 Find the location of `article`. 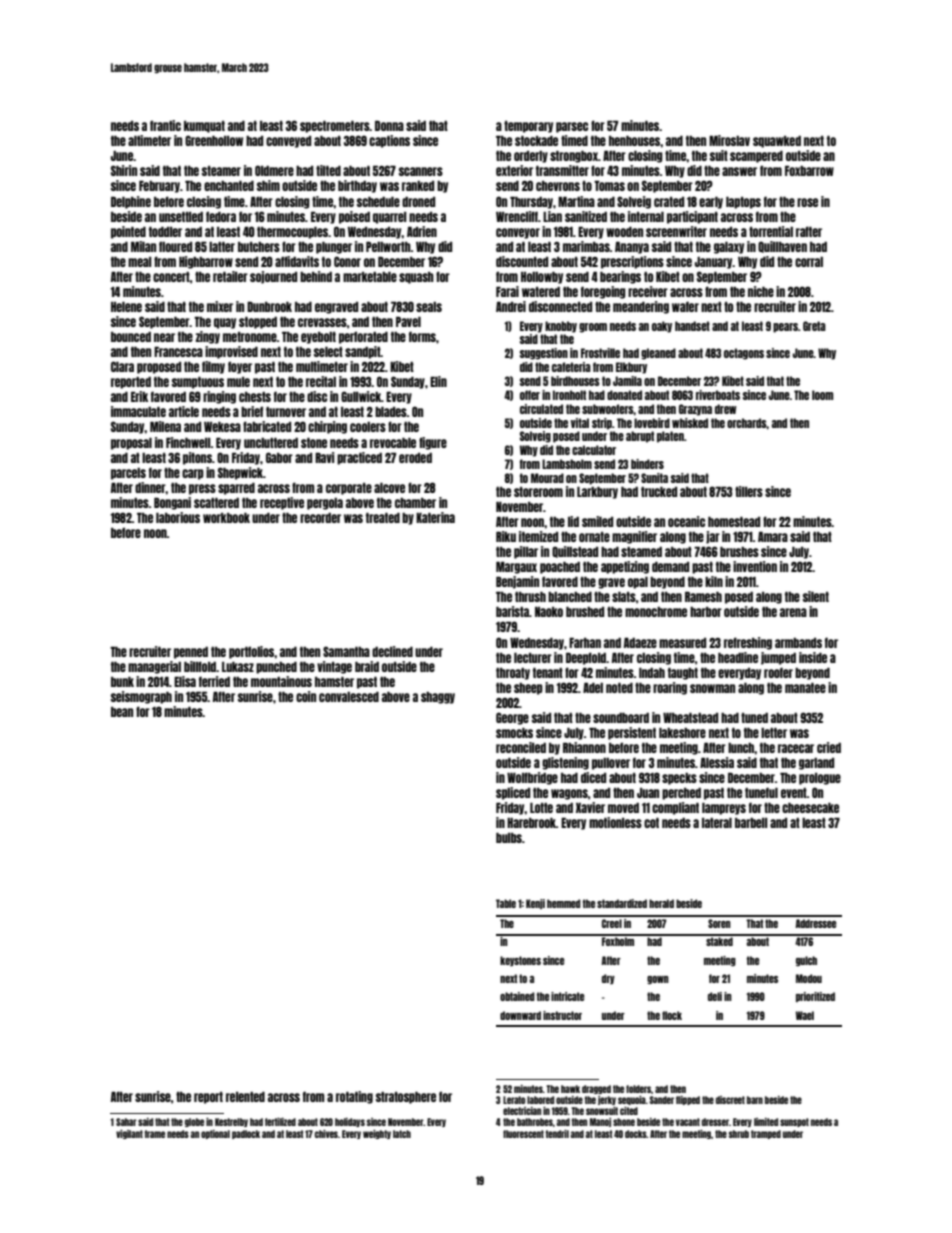

article is located at coordinates (184, 411).
